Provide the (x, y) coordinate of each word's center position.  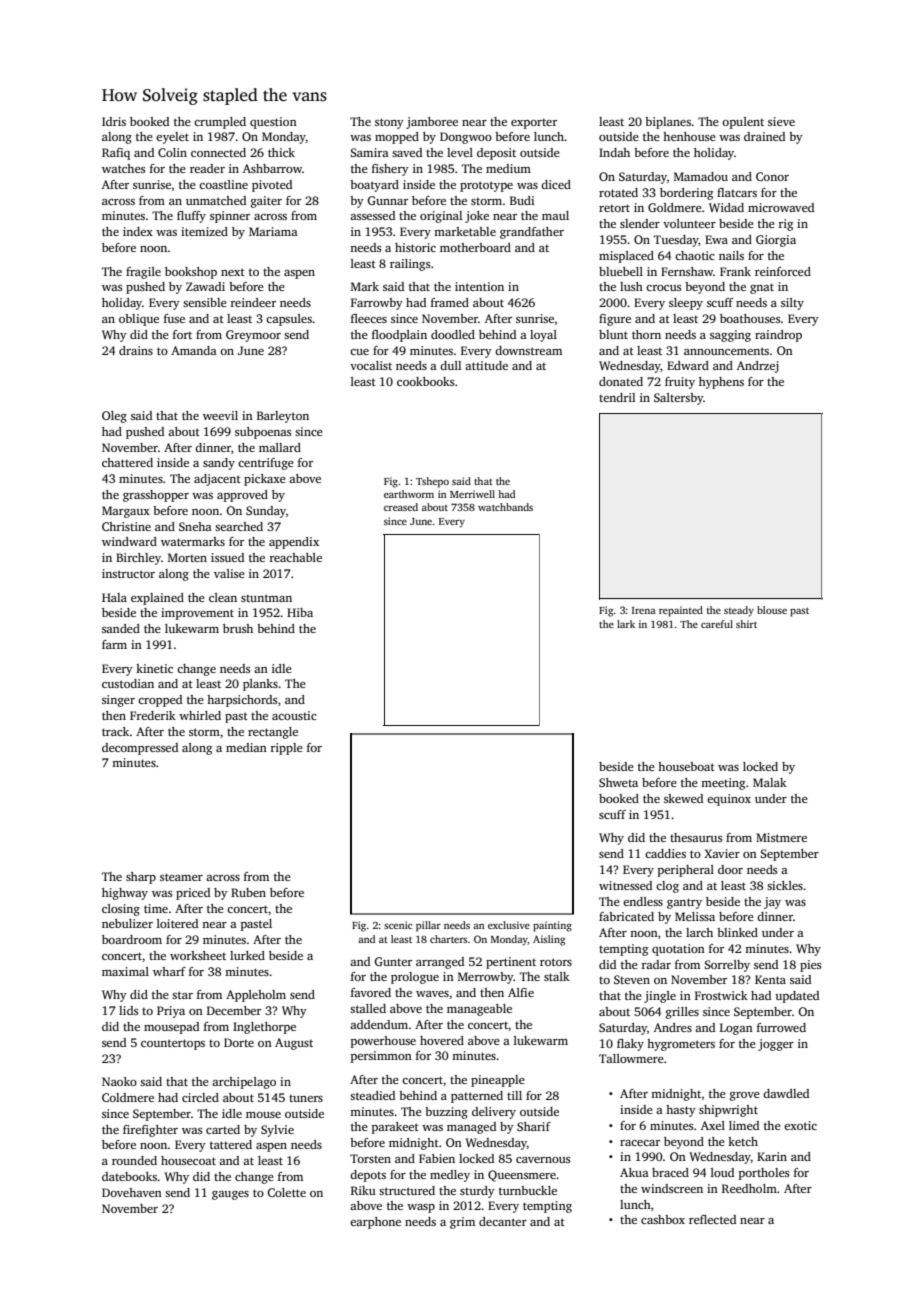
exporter (534, 124)
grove (745, 1096)
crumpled (220, 123)
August (294, 1044)
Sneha (195, 526)
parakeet (395, 1128)
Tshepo (432, 482)
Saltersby (678, 399)
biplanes (668, 123)
